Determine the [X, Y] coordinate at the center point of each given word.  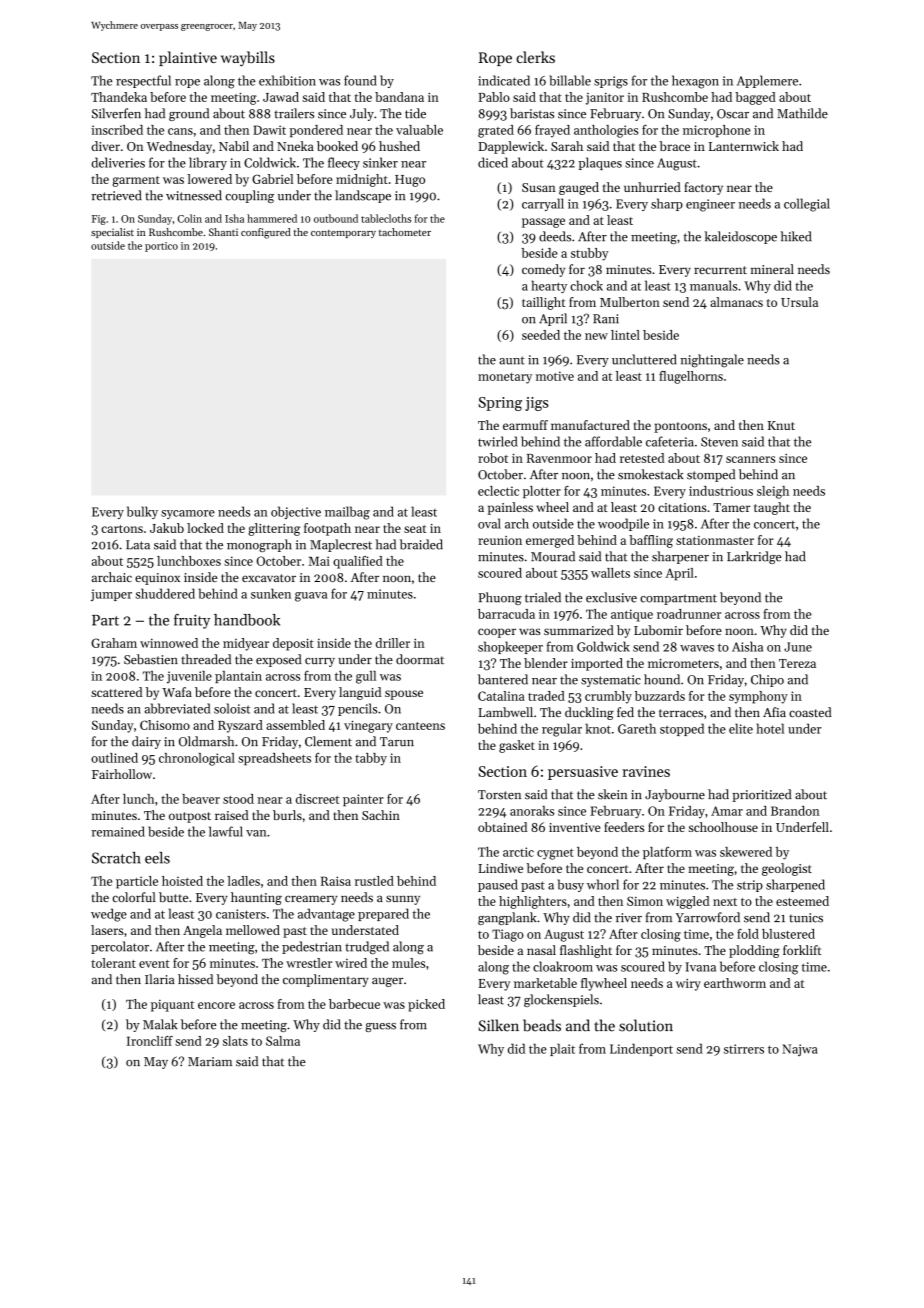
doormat [420, 659]
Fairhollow [122, 774]
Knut [781, 425]
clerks [535, 57]
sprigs [611, 82]
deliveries [118, 162]
